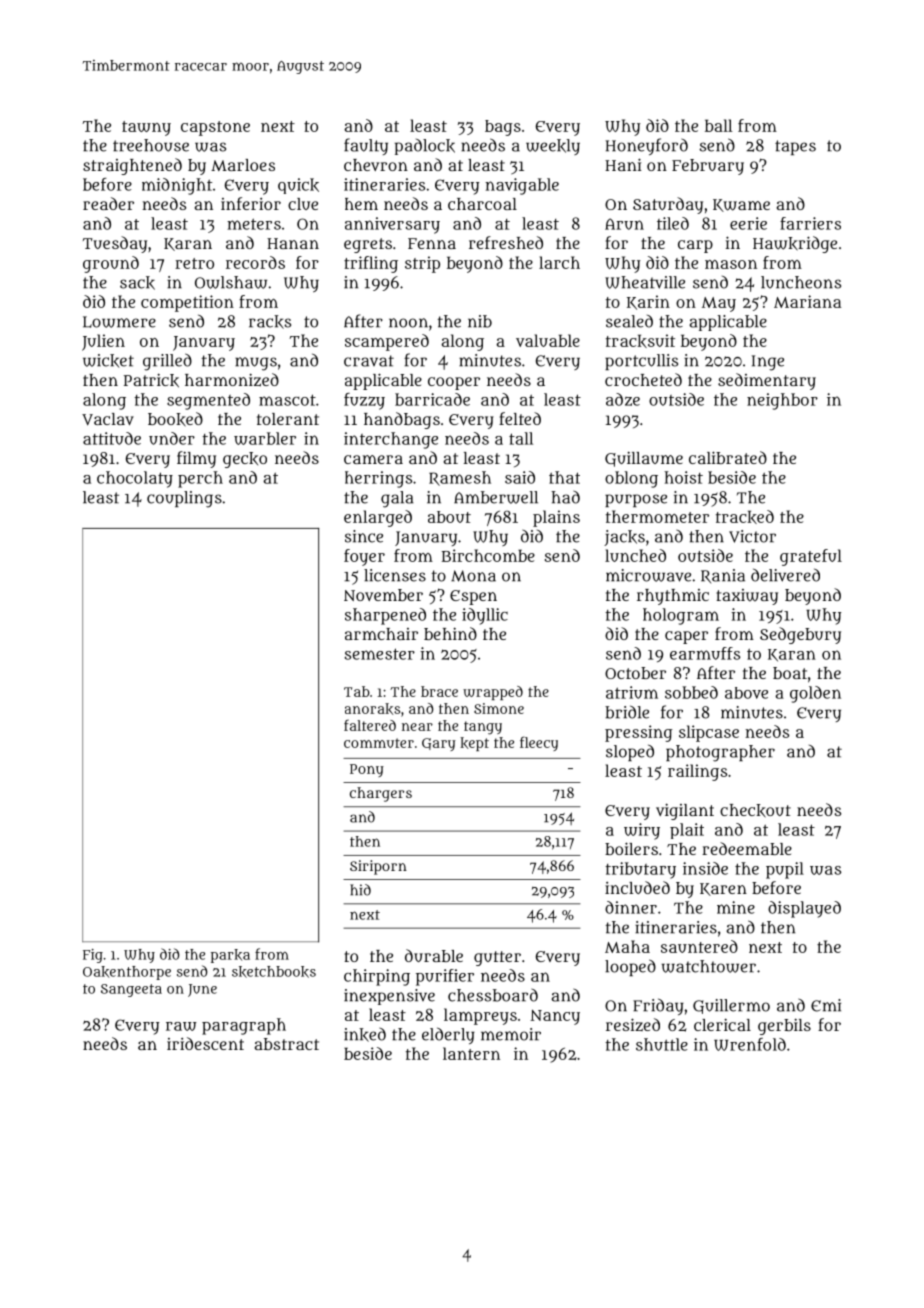 The height and width of the screenshot is (1308, 924). I want to click on tapes, so click(795, 147).
